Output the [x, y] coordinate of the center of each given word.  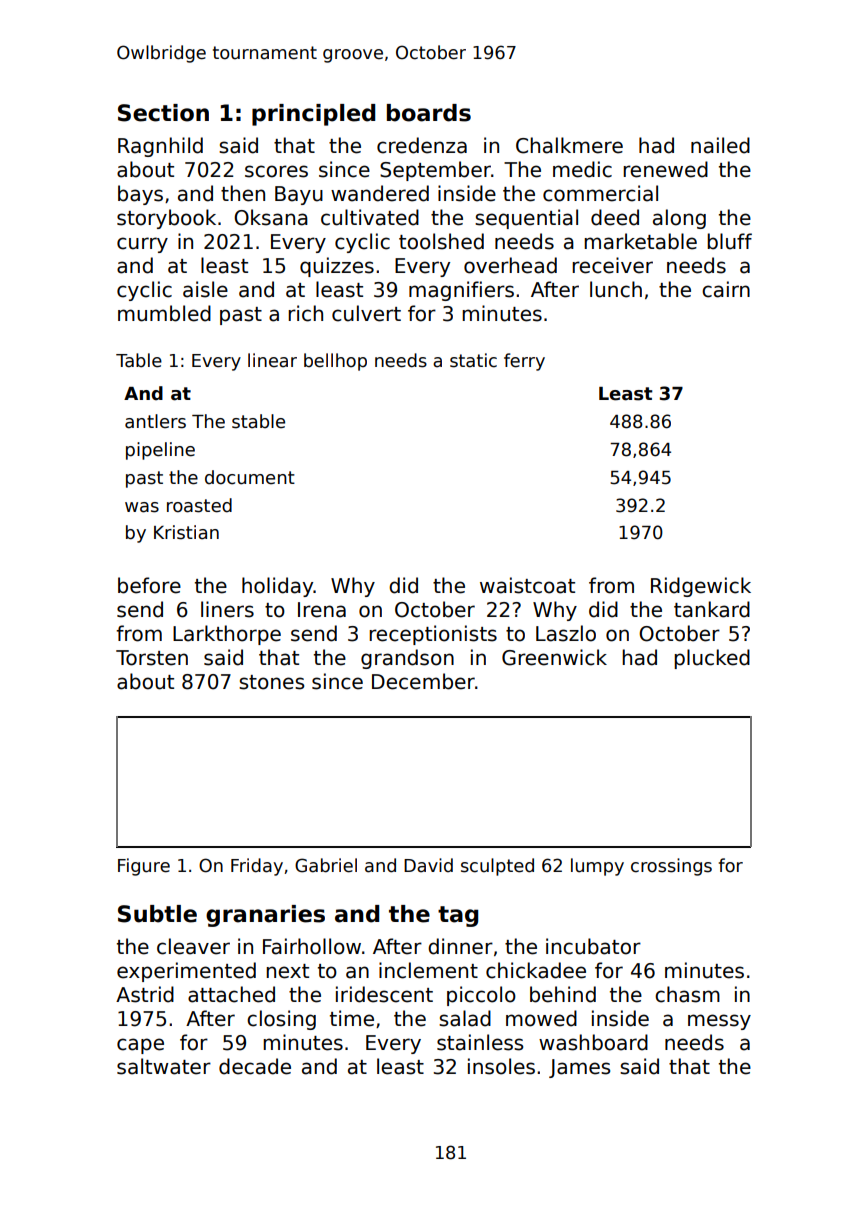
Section [163, 113]
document [250, 477]
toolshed [441, 241]
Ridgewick [701, 587]
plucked [712, 659]
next [287, 971]
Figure [144, 867]
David [428, 865]
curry [142, 245]
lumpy [597, 867]
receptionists [433, 635]
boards [429, 113]
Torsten [152, 658]
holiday [278, 587]
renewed [665, 169]
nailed [720, 145]
